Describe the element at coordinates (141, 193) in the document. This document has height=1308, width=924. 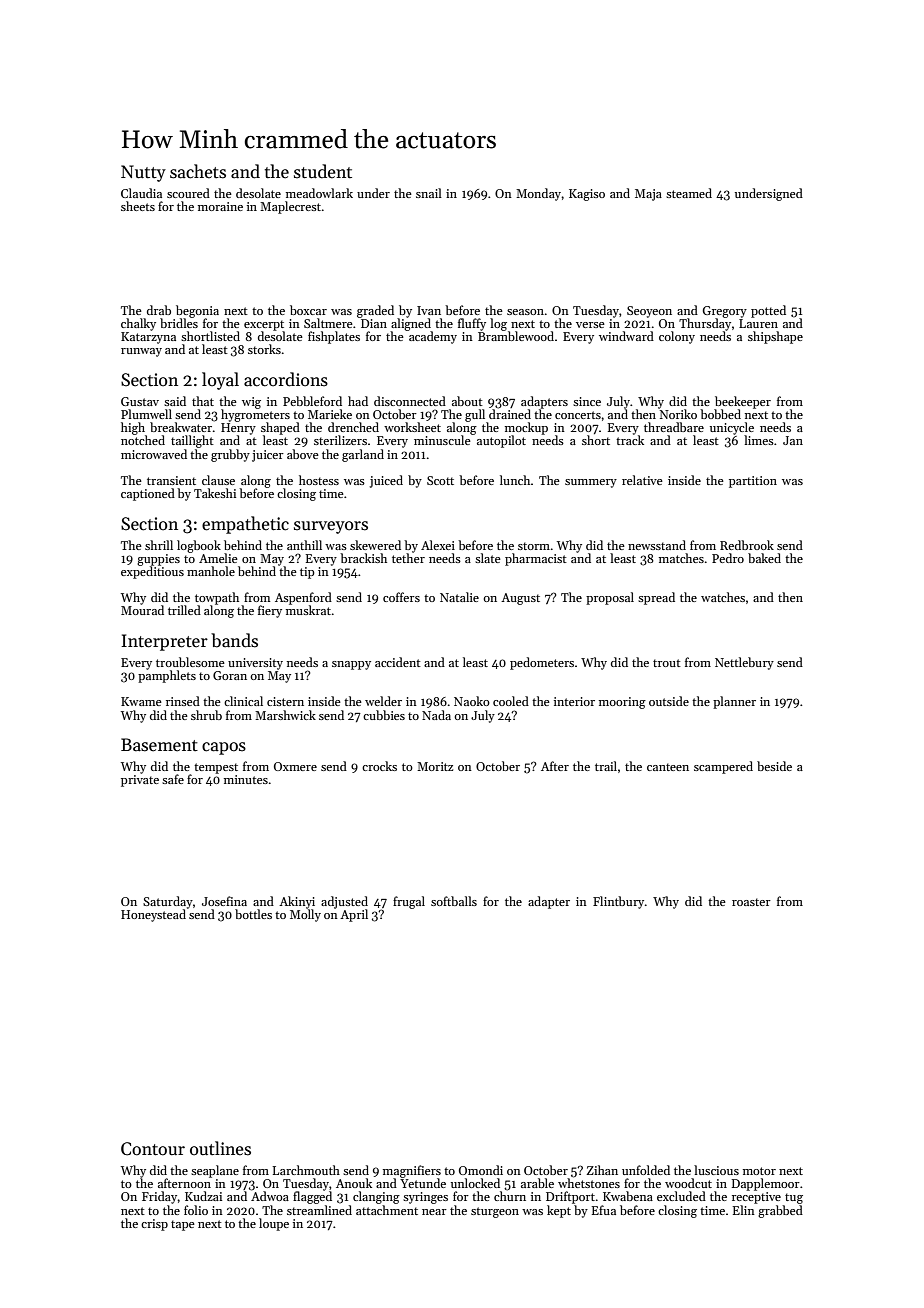
I see `Claudia` at that location.
